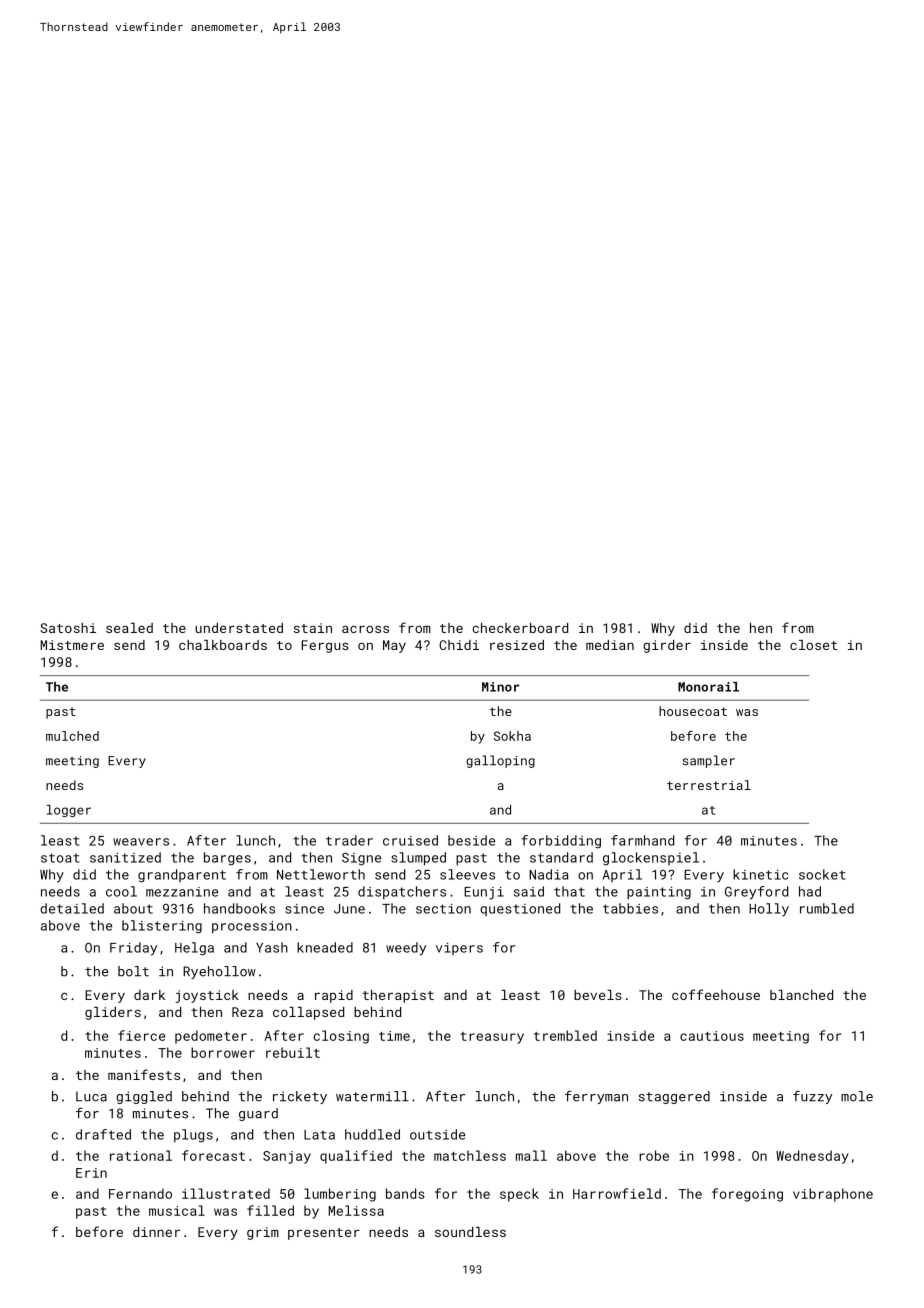 The height and width of the screenshot is (1308, 924). What do you see at coordinates (492, 1038) in the screenshot?
I see `treasury` at bounding box center [492, 1038].
